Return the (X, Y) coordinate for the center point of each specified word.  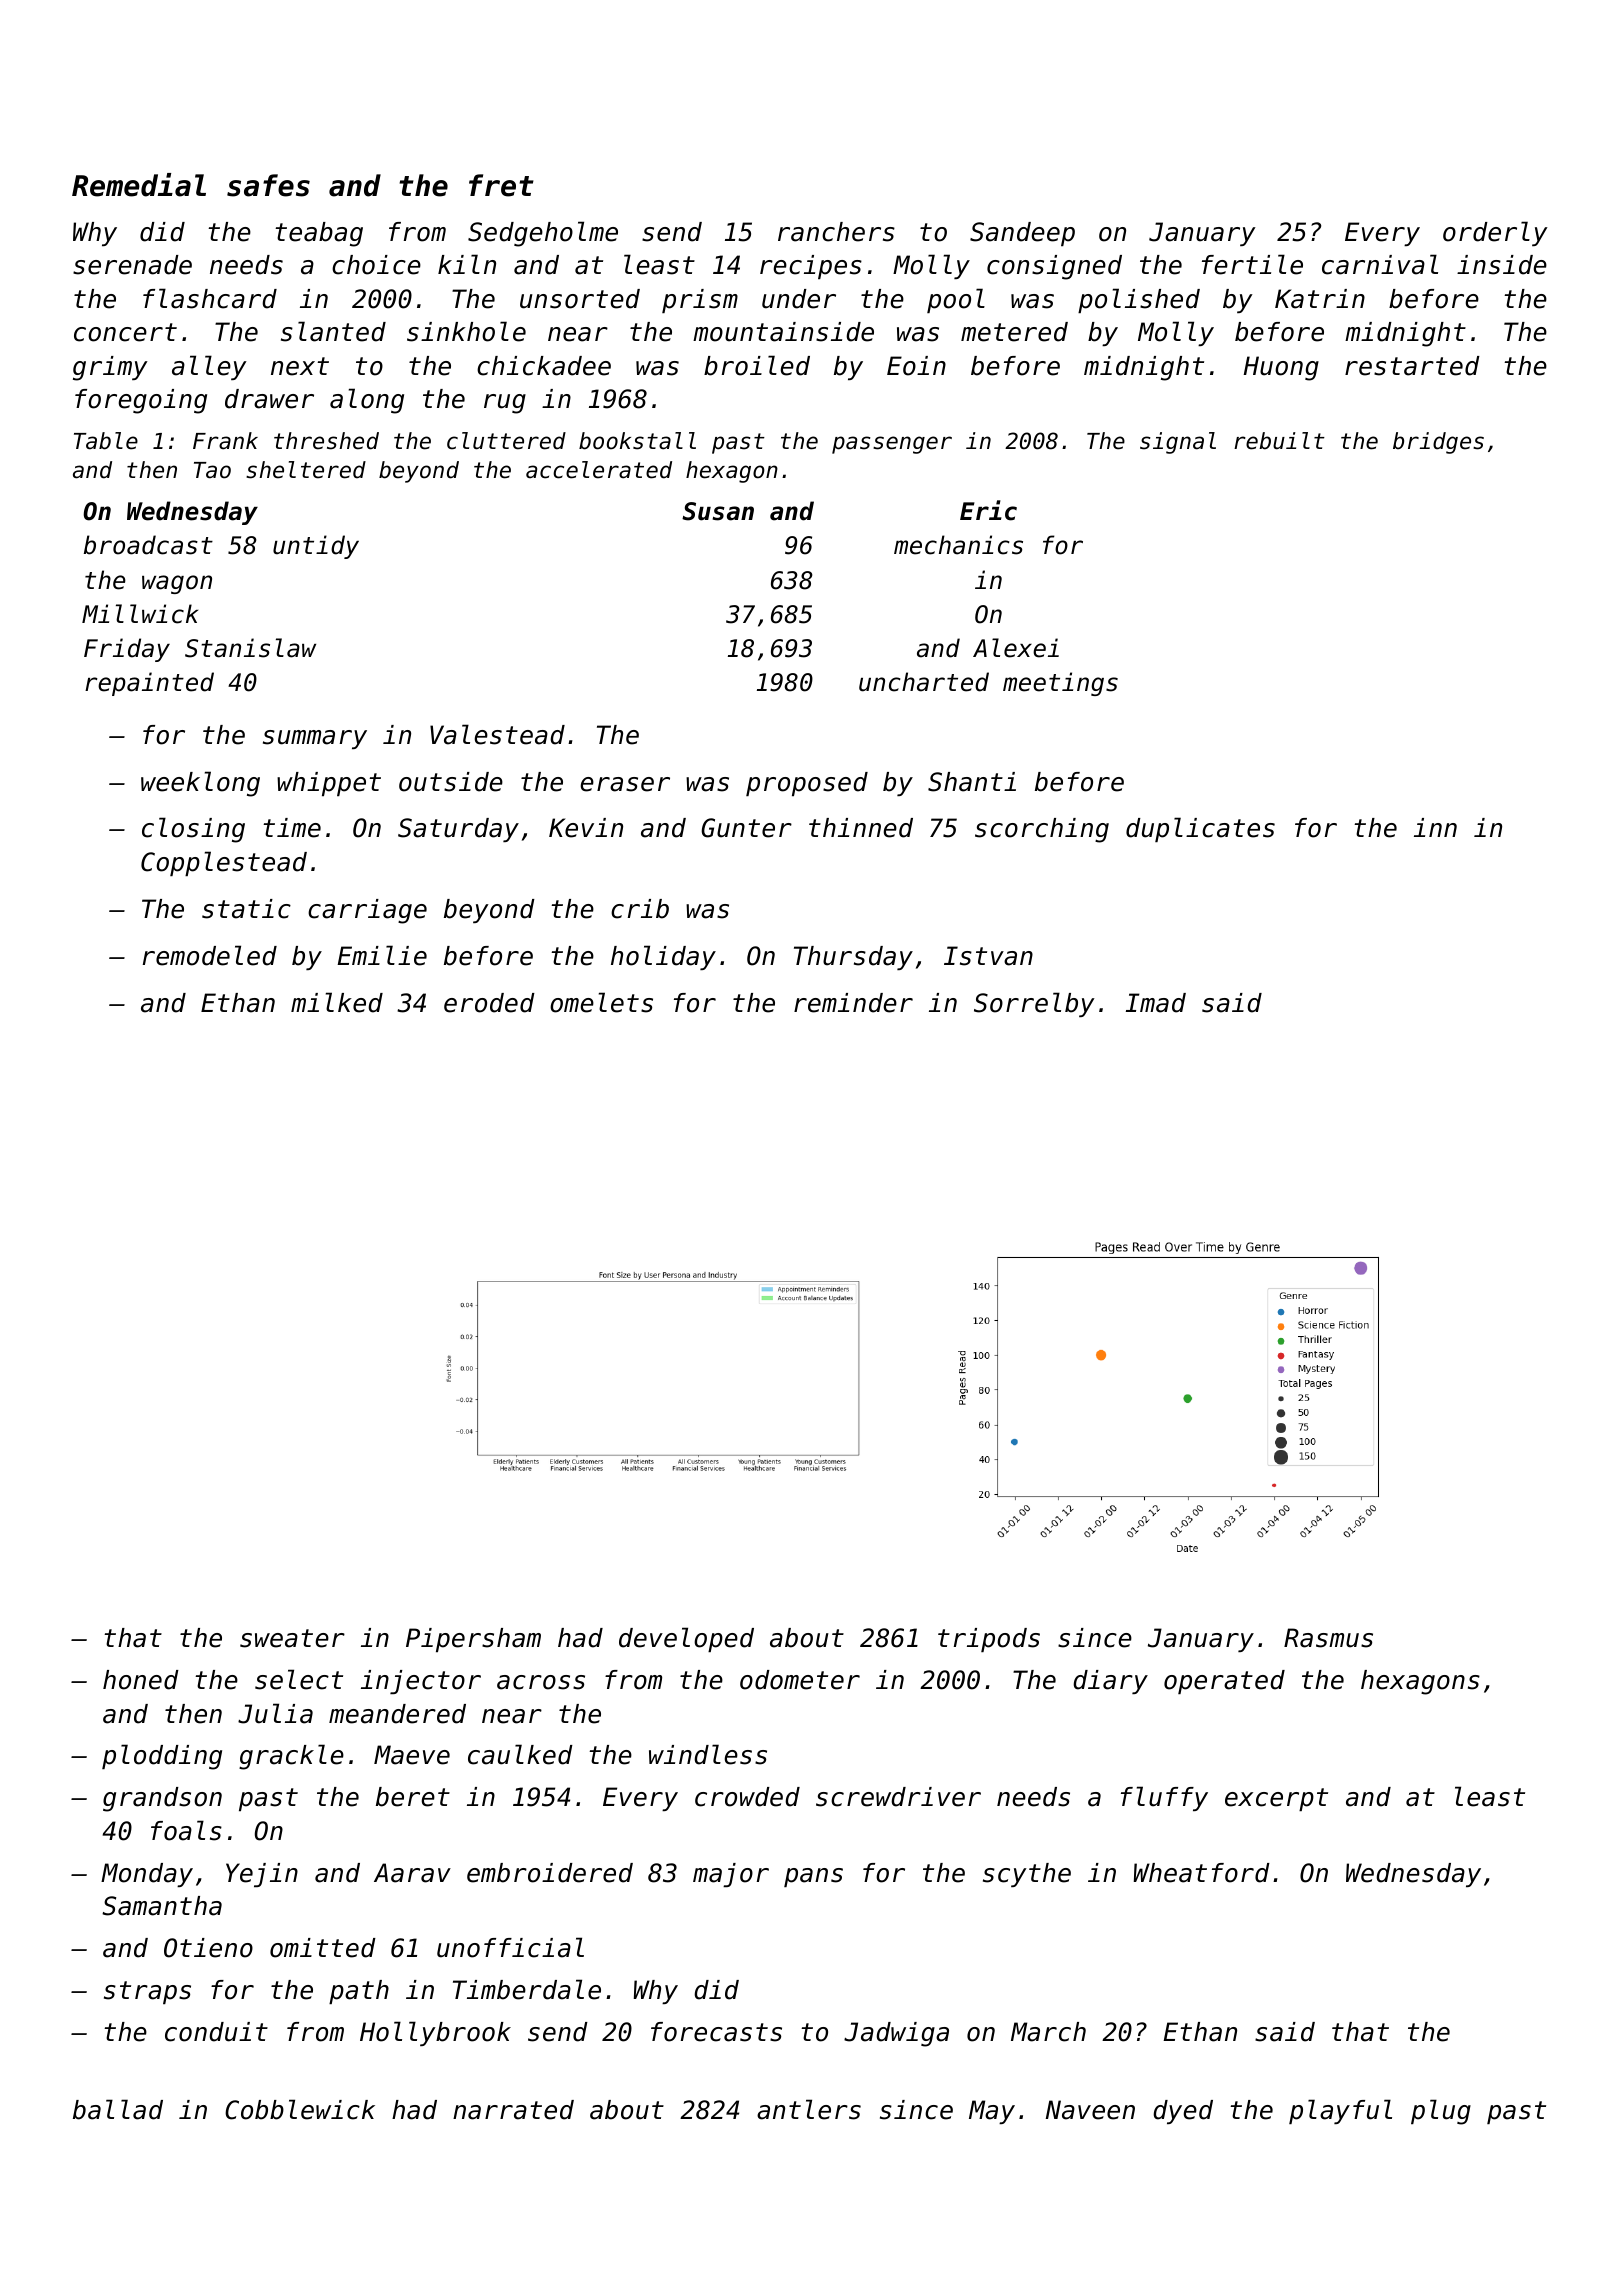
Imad (1156, 1003)
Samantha (162, 1906)
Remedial (139, 185)
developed (686, 1639)
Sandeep (1022, 234)
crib (640, 909)
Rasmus (1328, 1638)
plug (1441, 2112)
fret (501, 185)
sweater (292, 1638)
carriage (367, 911)
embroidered (550, 1873)
